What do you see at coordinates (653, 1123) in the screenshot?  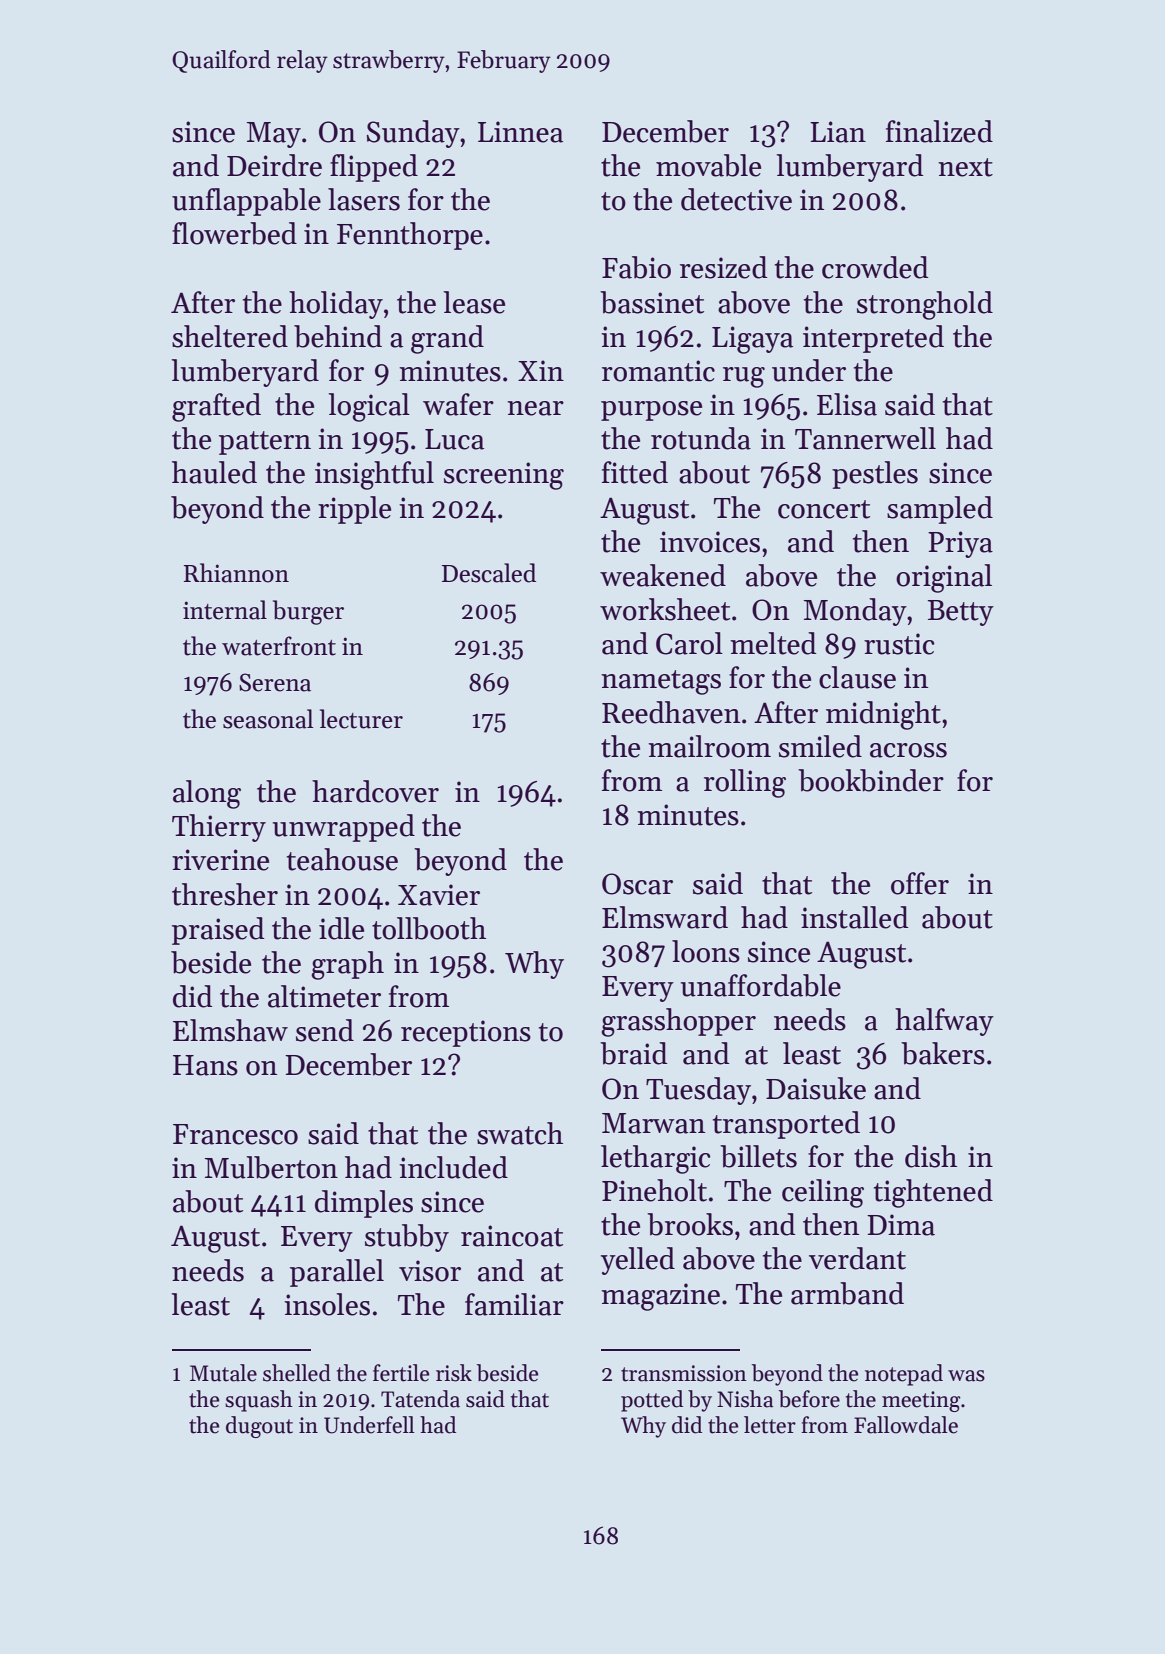 I see `Marwan` at bounding box center [653, 1123].
